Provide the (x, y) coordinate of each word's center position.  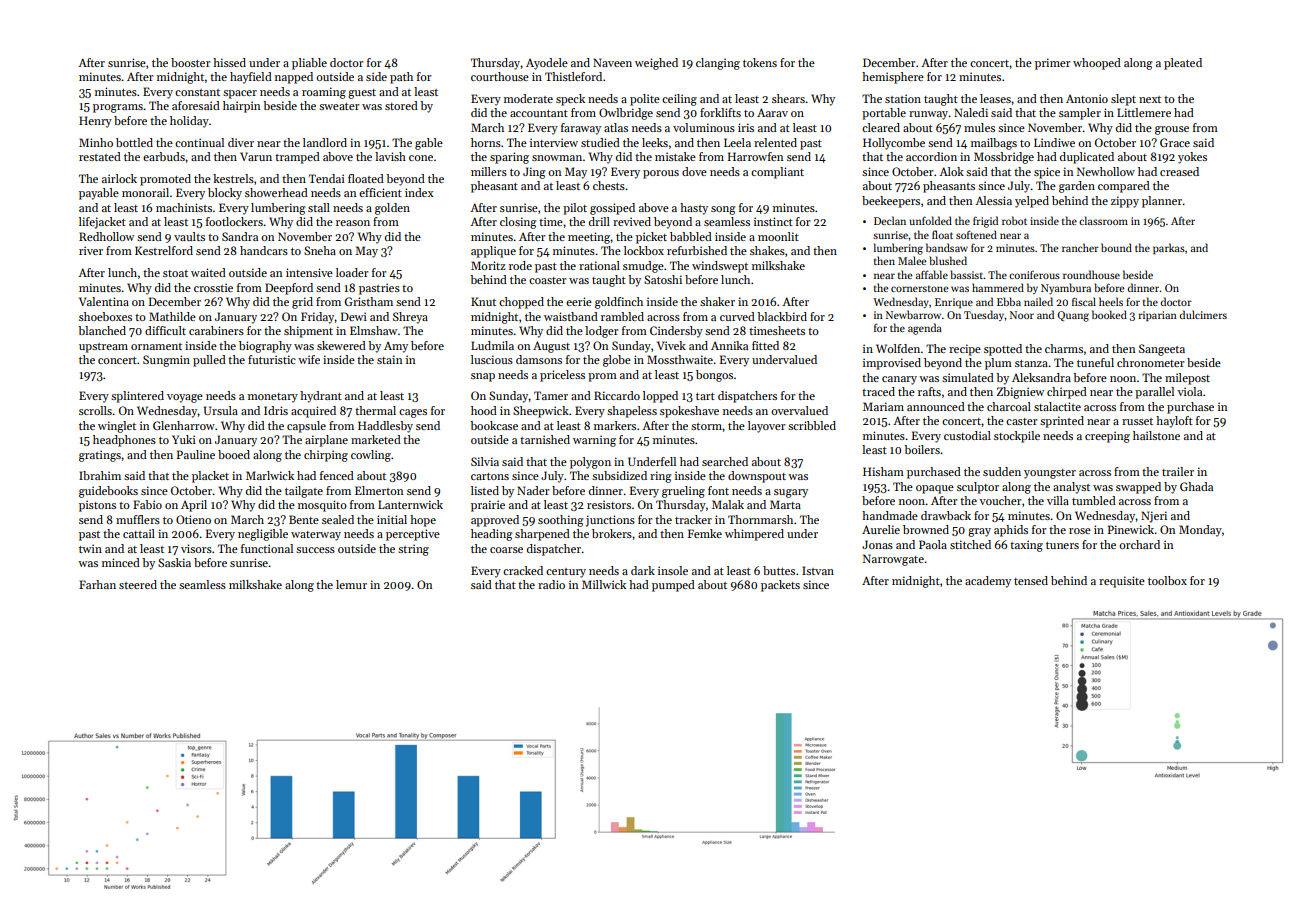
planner (1162, 202)
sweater (339, 106)
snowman (557, 158)
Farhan (97, 584)
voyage (185, 398)
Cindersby (676, 332)
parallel (1154, 393)
